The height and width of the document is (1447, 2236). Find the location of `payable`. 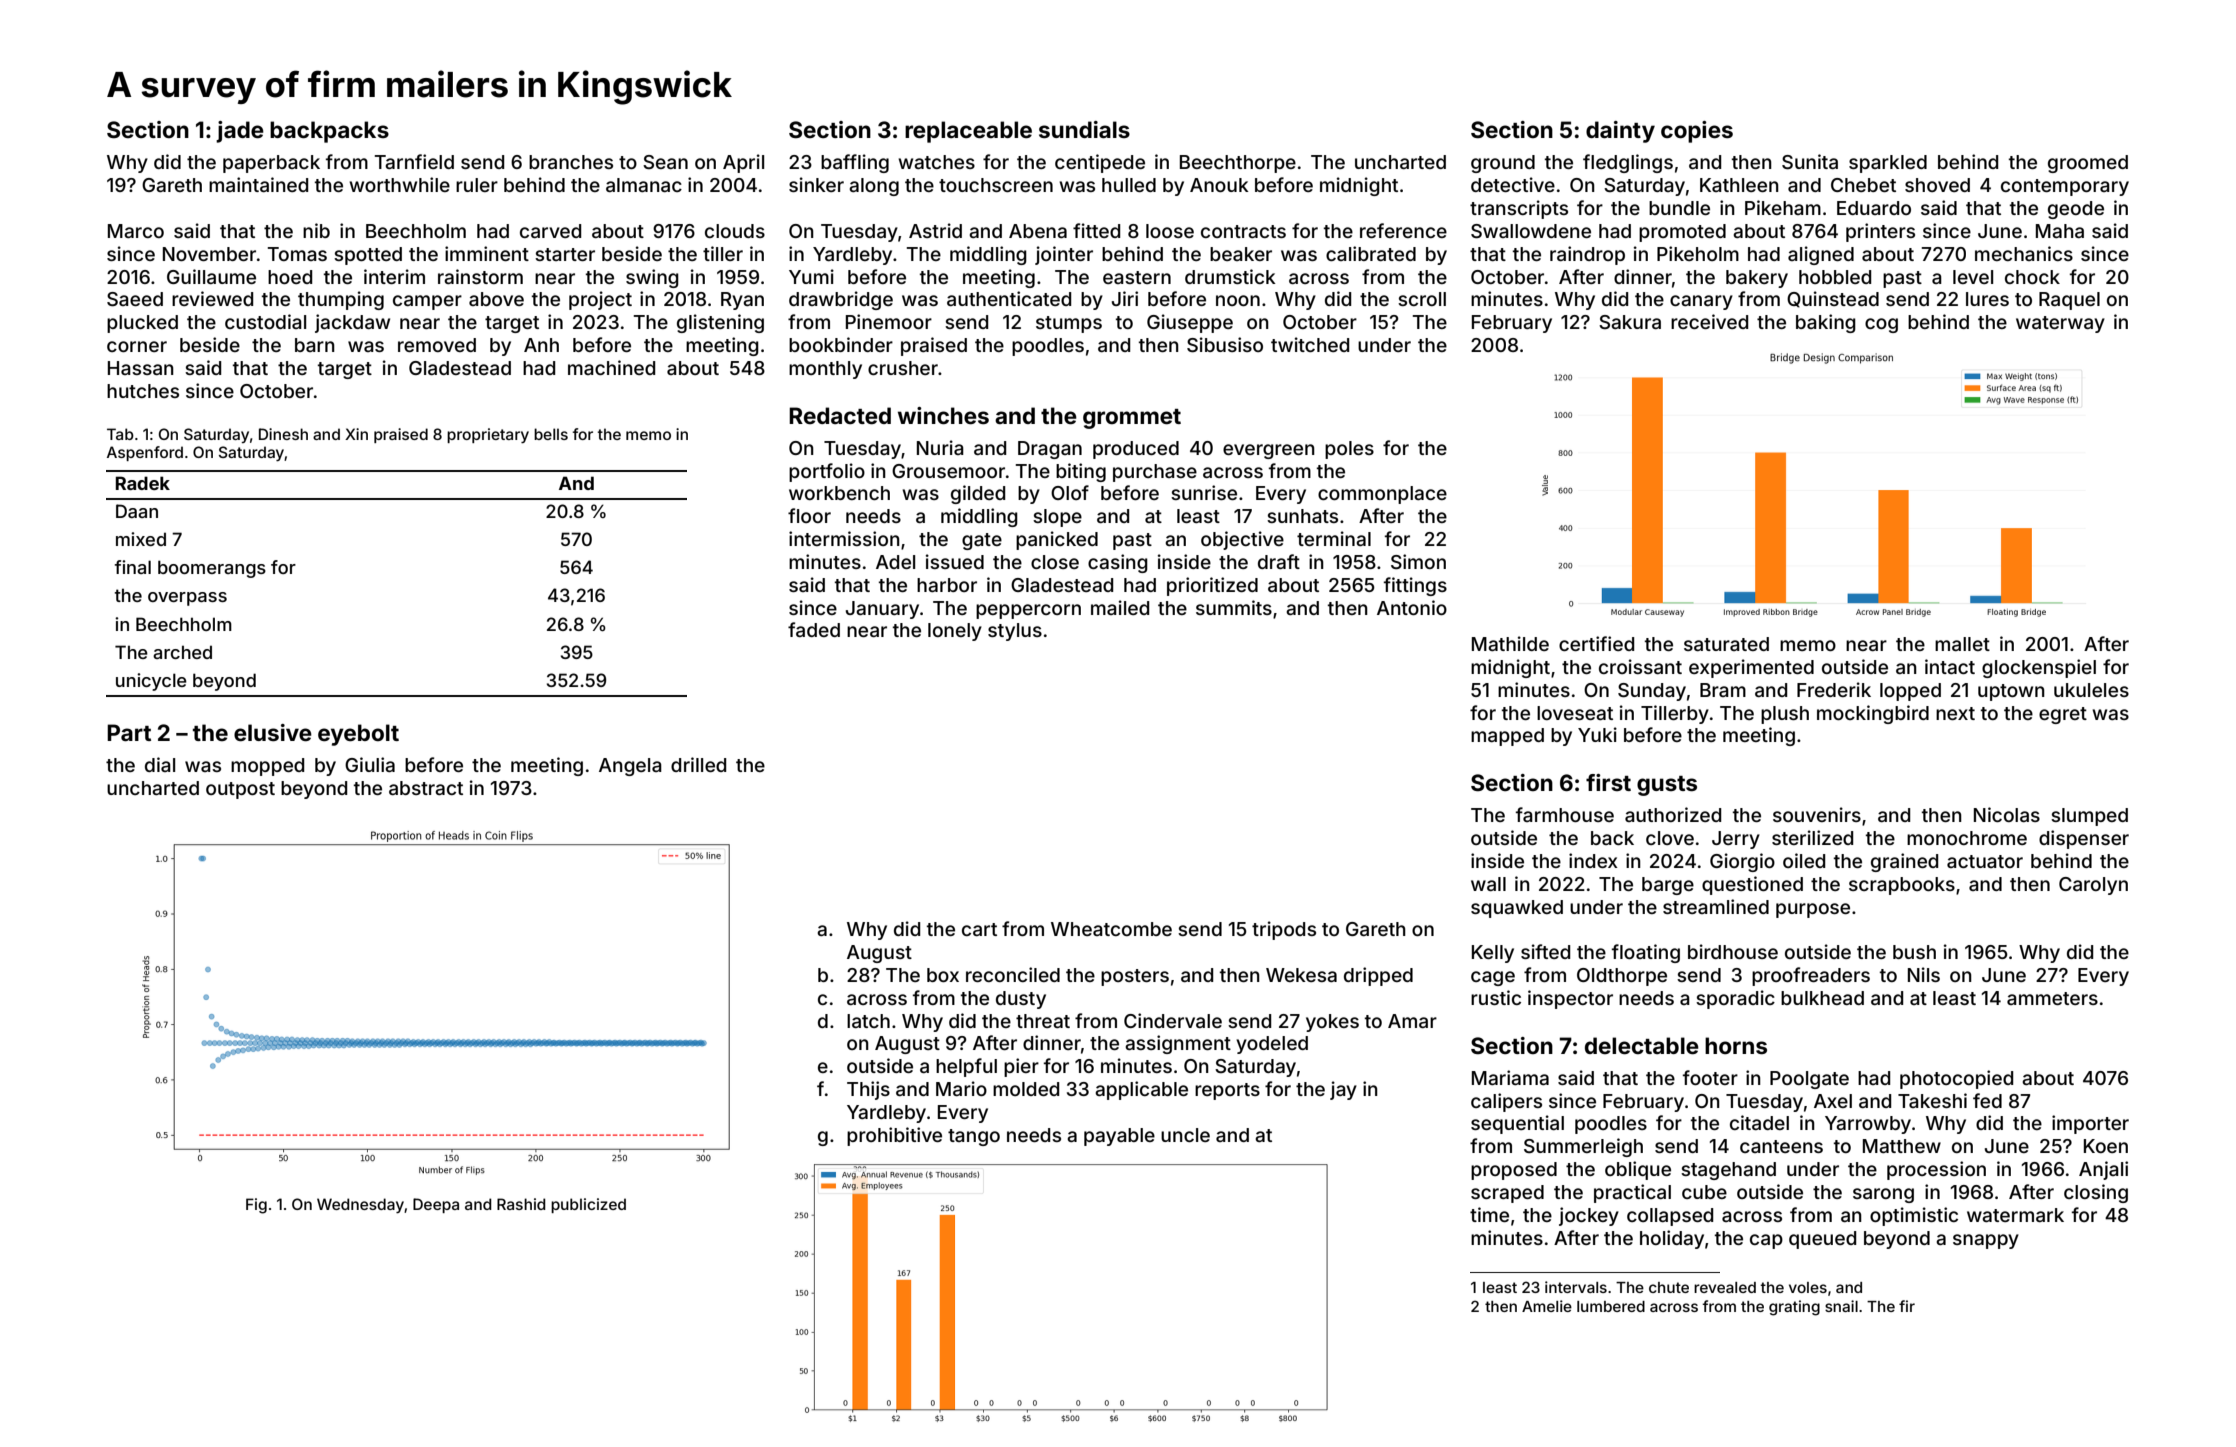

payable is located at coordinates (1119, 1137).
